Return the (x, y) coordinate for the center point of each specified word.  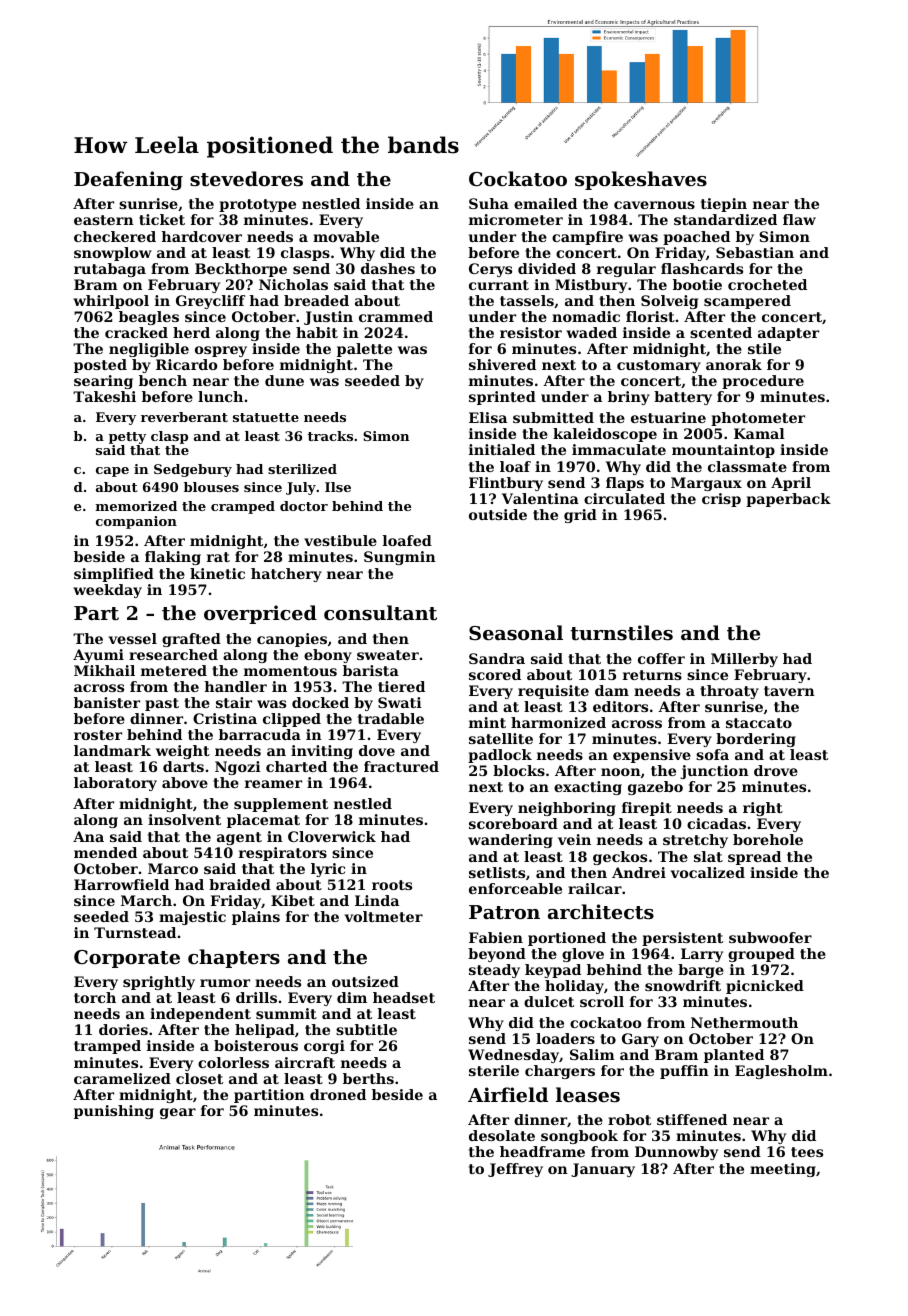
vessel (133, 638)
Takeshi (104, 396)
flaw (799, 219)
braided (240, 884)
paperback (788, 500)
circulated (624, 498)
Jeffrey (515, 1170)
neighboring (567, 809)
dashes (388, 268)
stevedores (246, 179)
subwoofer (770, 937)
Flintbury (506, 484)
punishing (114, 1112)
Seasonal (516, 632)
